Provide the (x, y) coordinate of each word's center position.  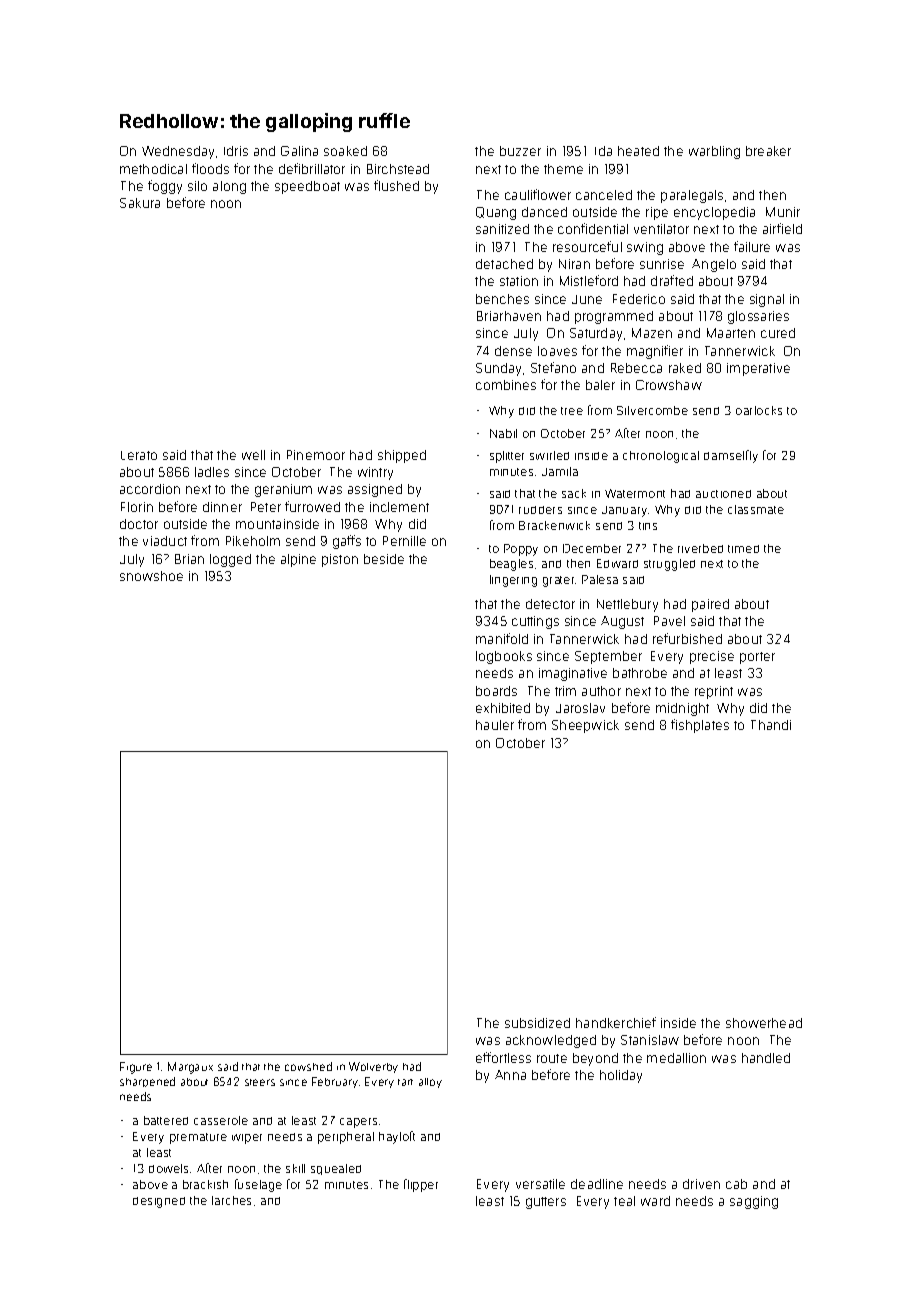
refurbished (687, 638)
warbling (714, 152)
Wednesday (178, 152)
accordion (150, 489)
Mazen (652, 333)
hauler (495, 725)
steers (260, 1082)
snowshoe (151, 576)
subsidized (537, 1023)
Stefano (553, 367)
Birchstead (398, 169)
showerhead (764, 1023)
